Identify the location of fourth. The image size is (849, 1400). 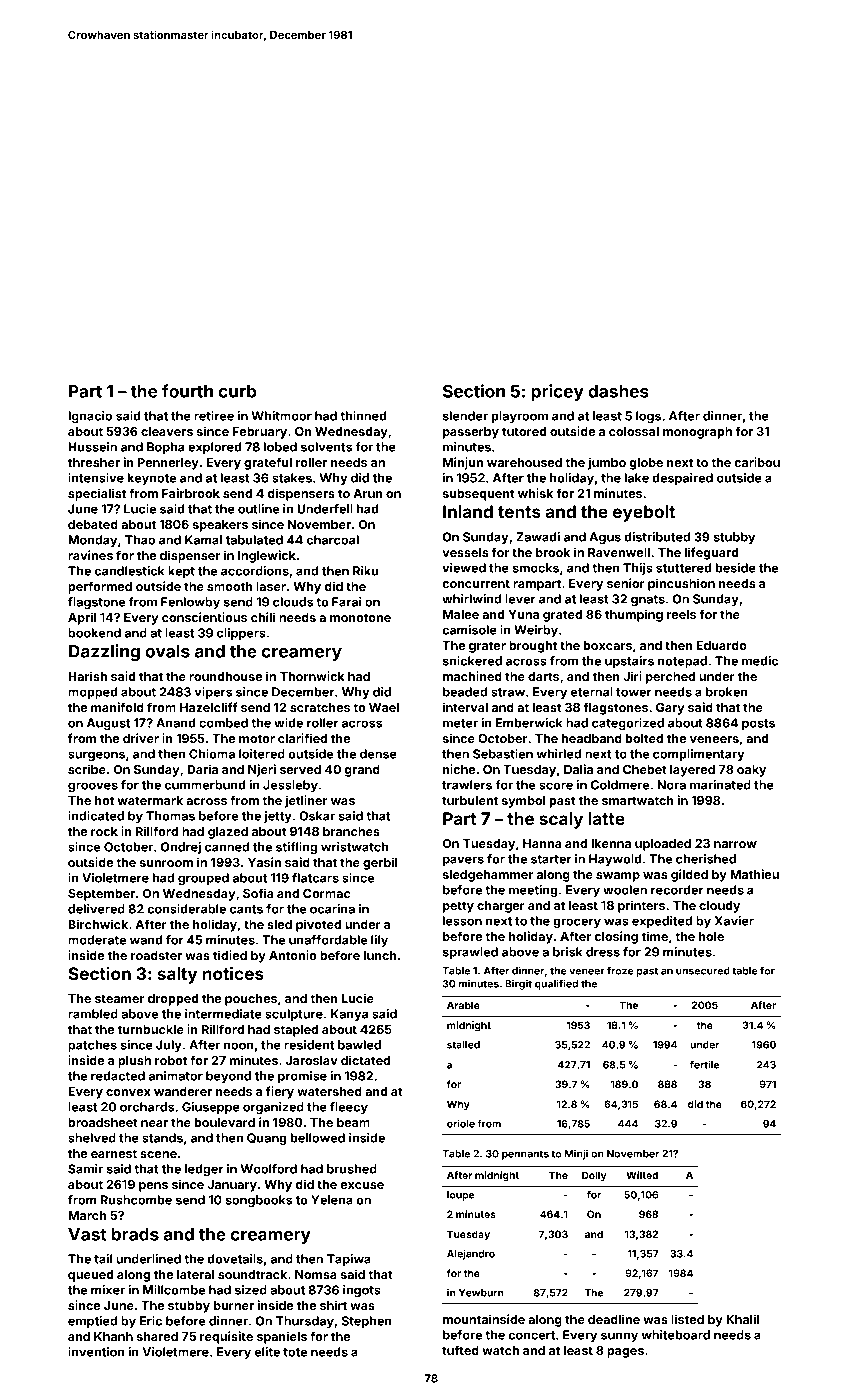
(187, 391).
